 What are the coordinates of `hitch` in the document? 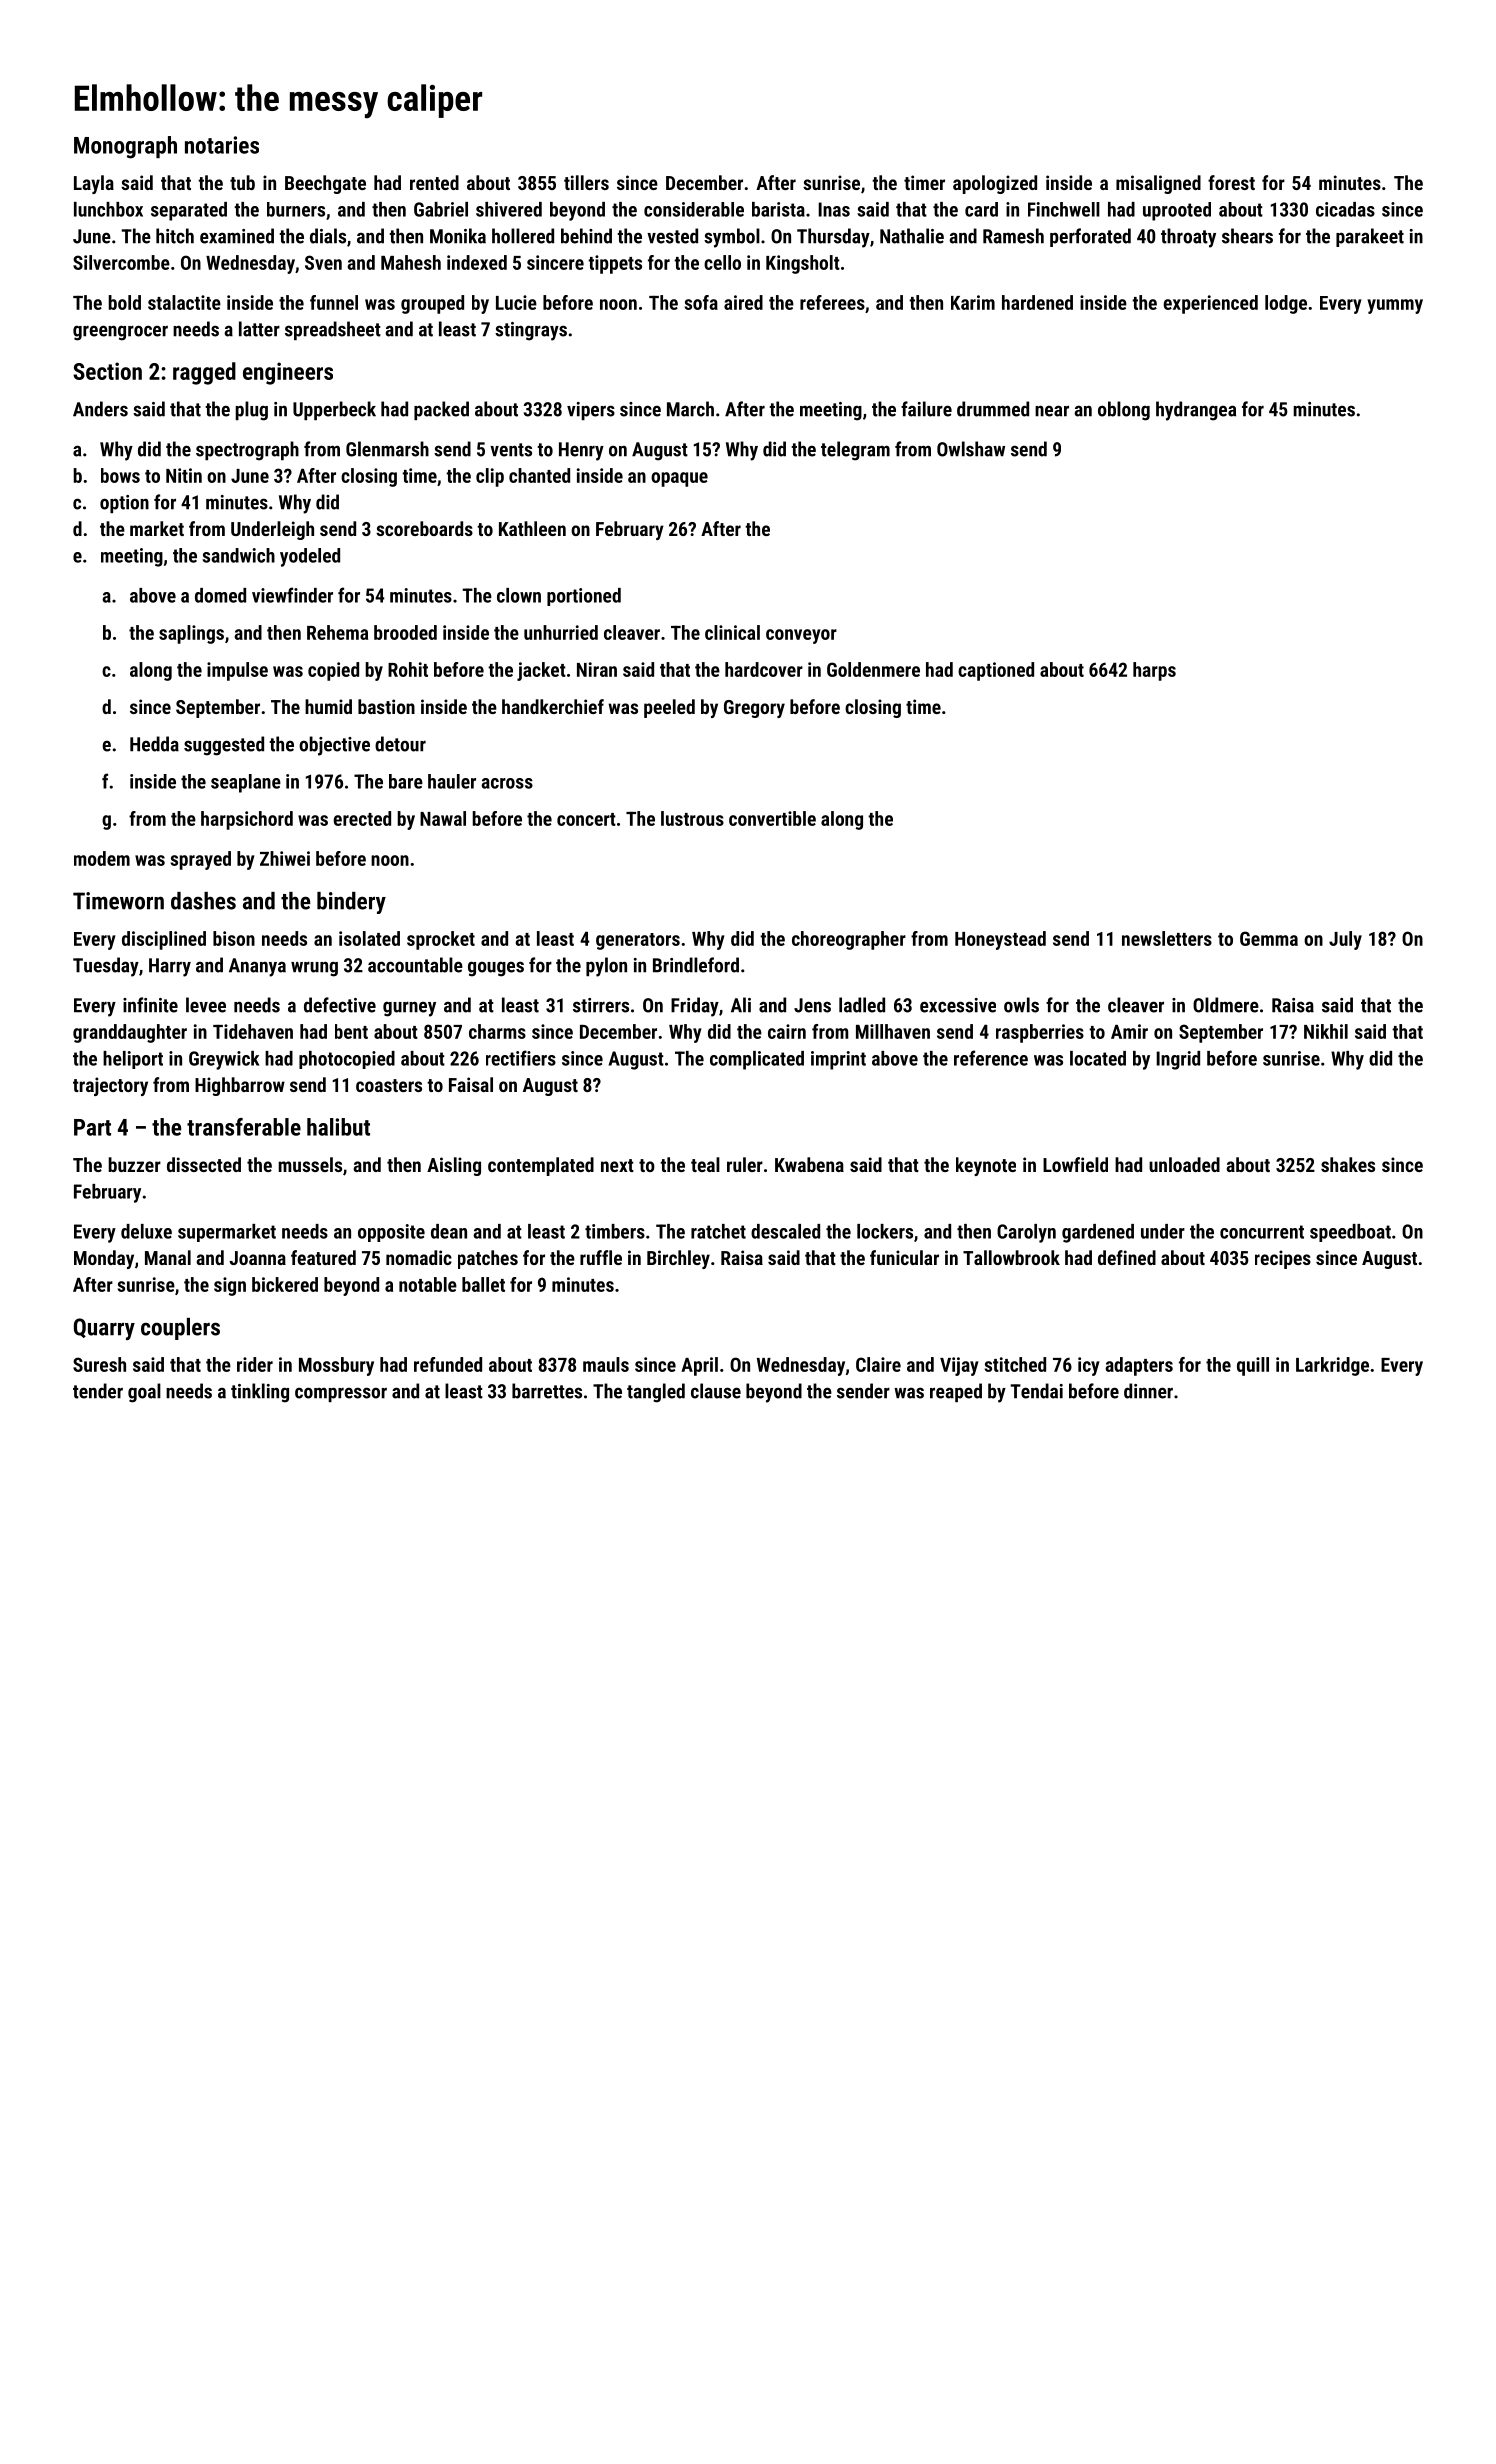 It's located at (175, 236).
